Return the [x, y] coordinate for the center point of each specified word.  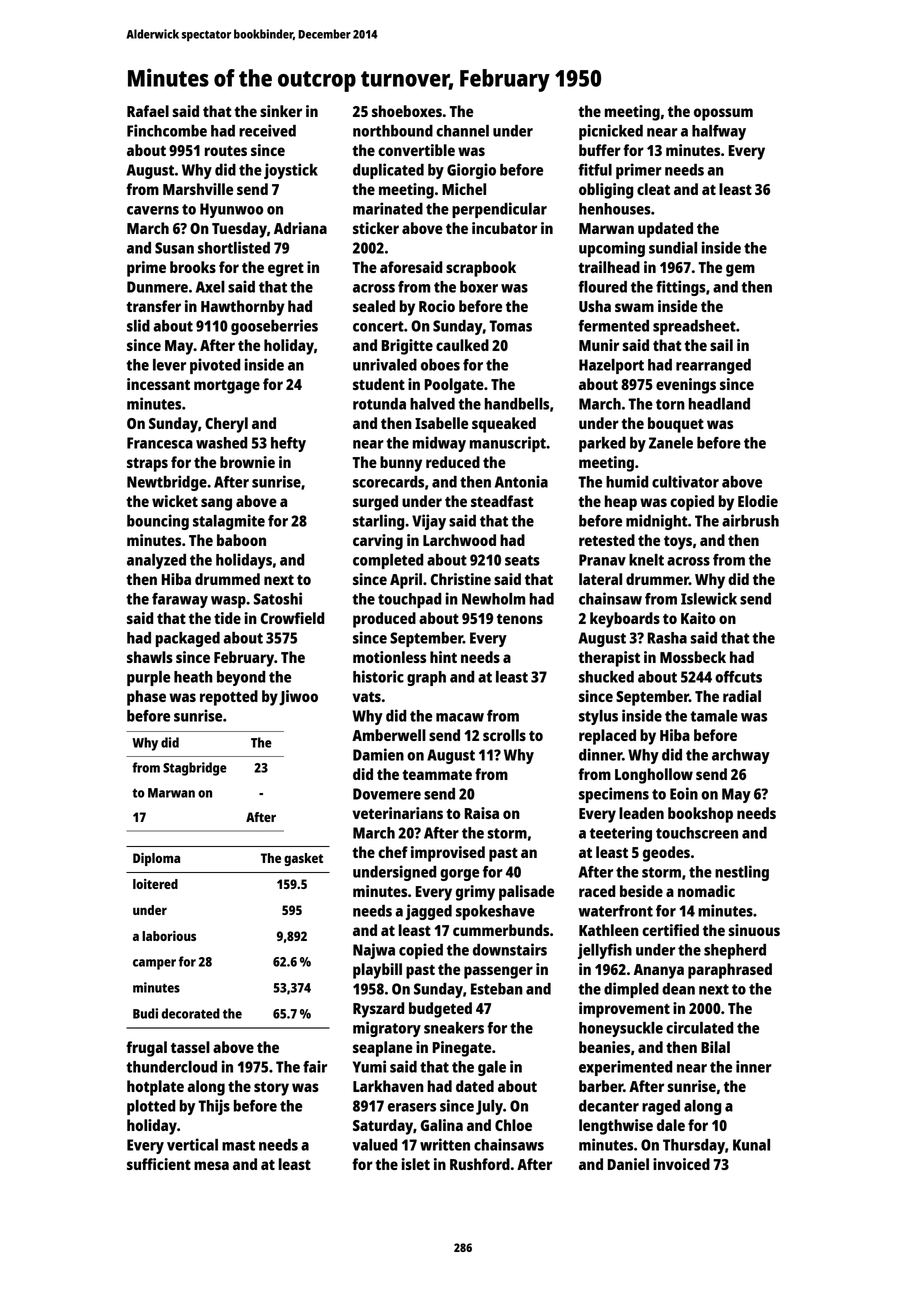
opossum [723, 114]
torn [670, 404]
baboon [241, 540]
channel [462, 131]
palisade [526, 893]
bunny [401, 464]
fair [315, 1066]
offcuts [738, 677]
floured [602, 287]
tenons [520, 619]
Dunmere [157, 287]
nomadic [706, 891]
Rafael [148, 111]
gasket [303, 859]
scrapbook [481, 269]
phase [146, 698]
